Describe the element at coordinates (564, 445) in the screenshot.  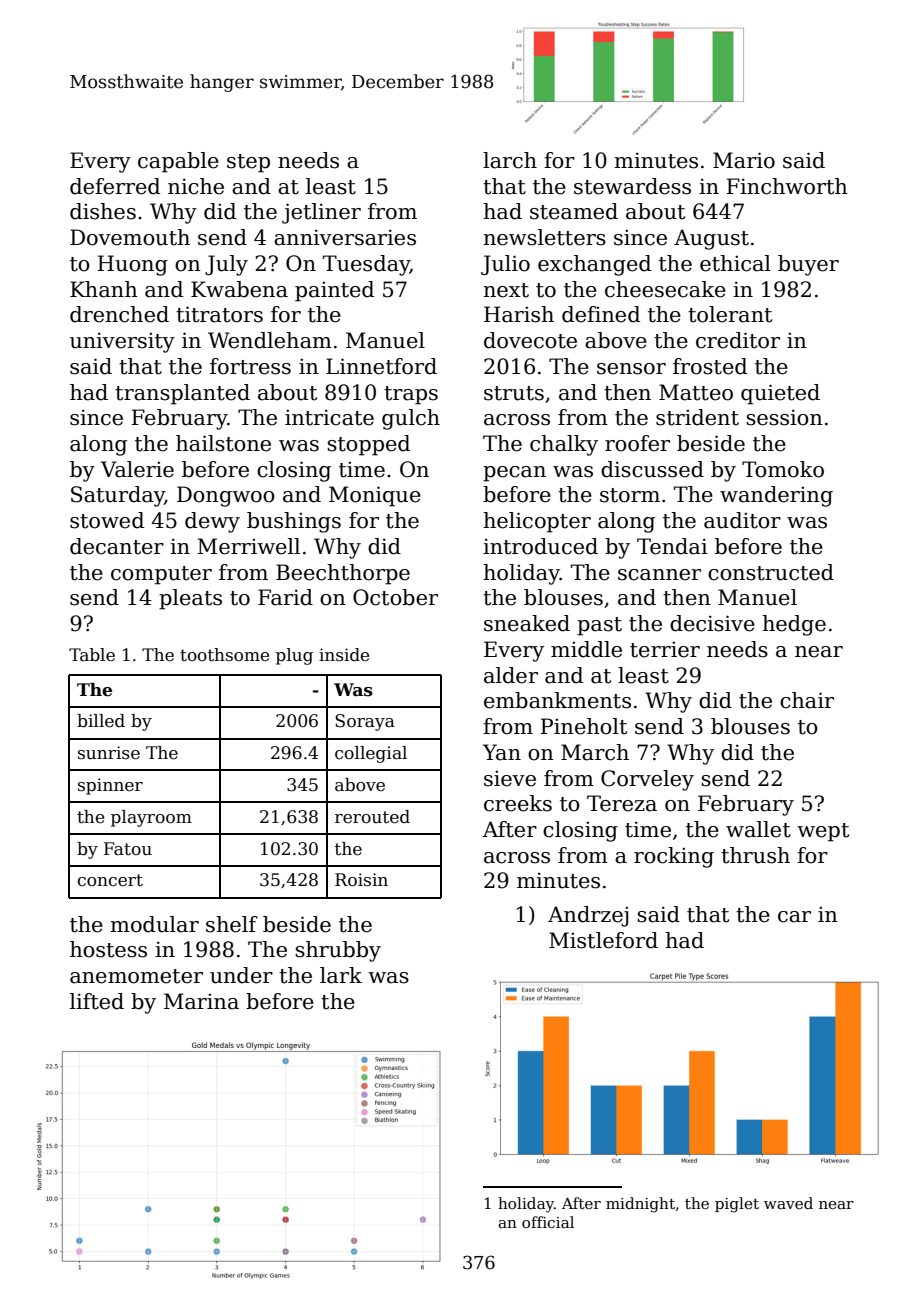
I see `chalky` at that location.
